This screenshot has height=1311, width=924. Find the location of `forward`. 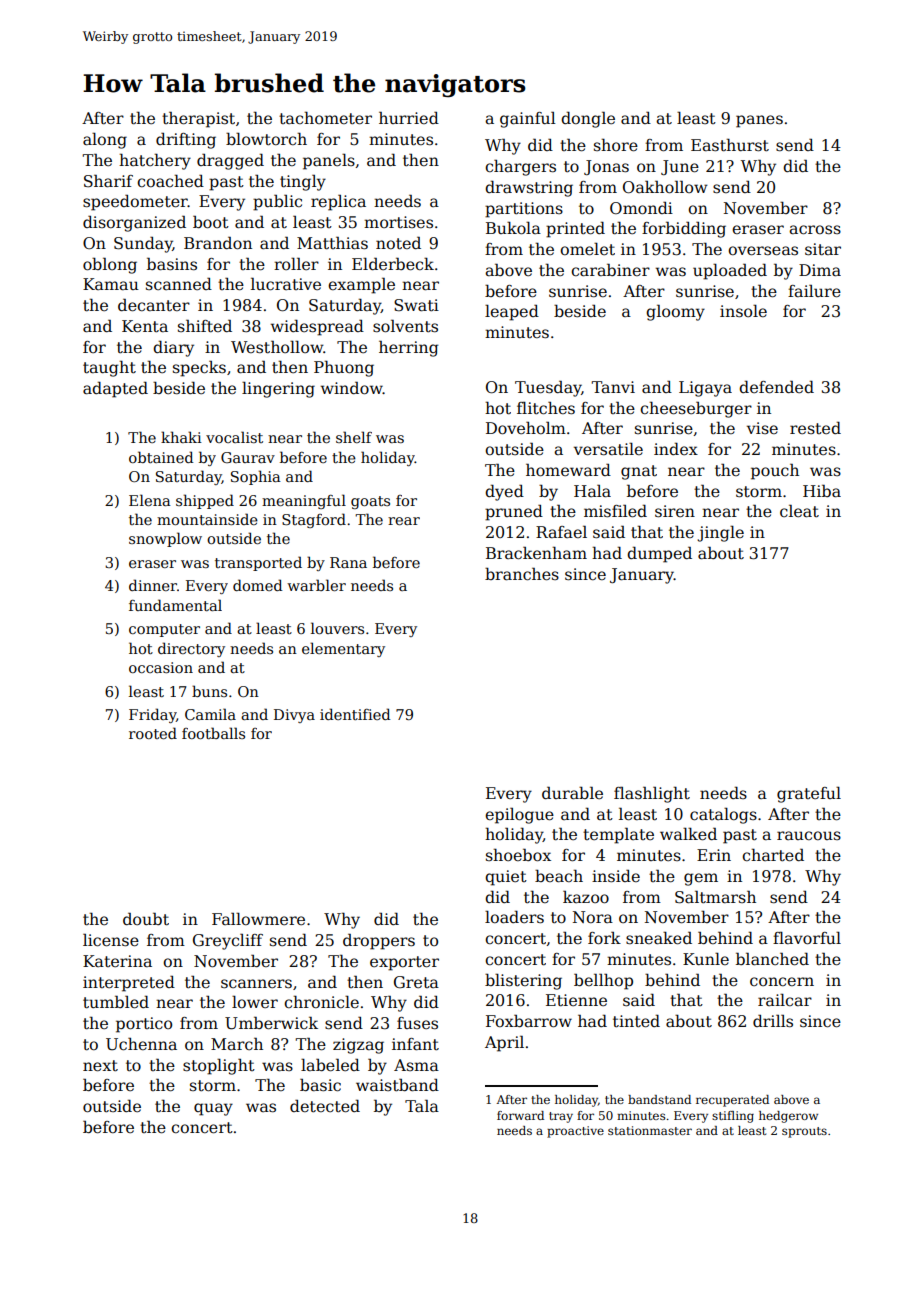

forward is located at coordinates (520, 1115).
